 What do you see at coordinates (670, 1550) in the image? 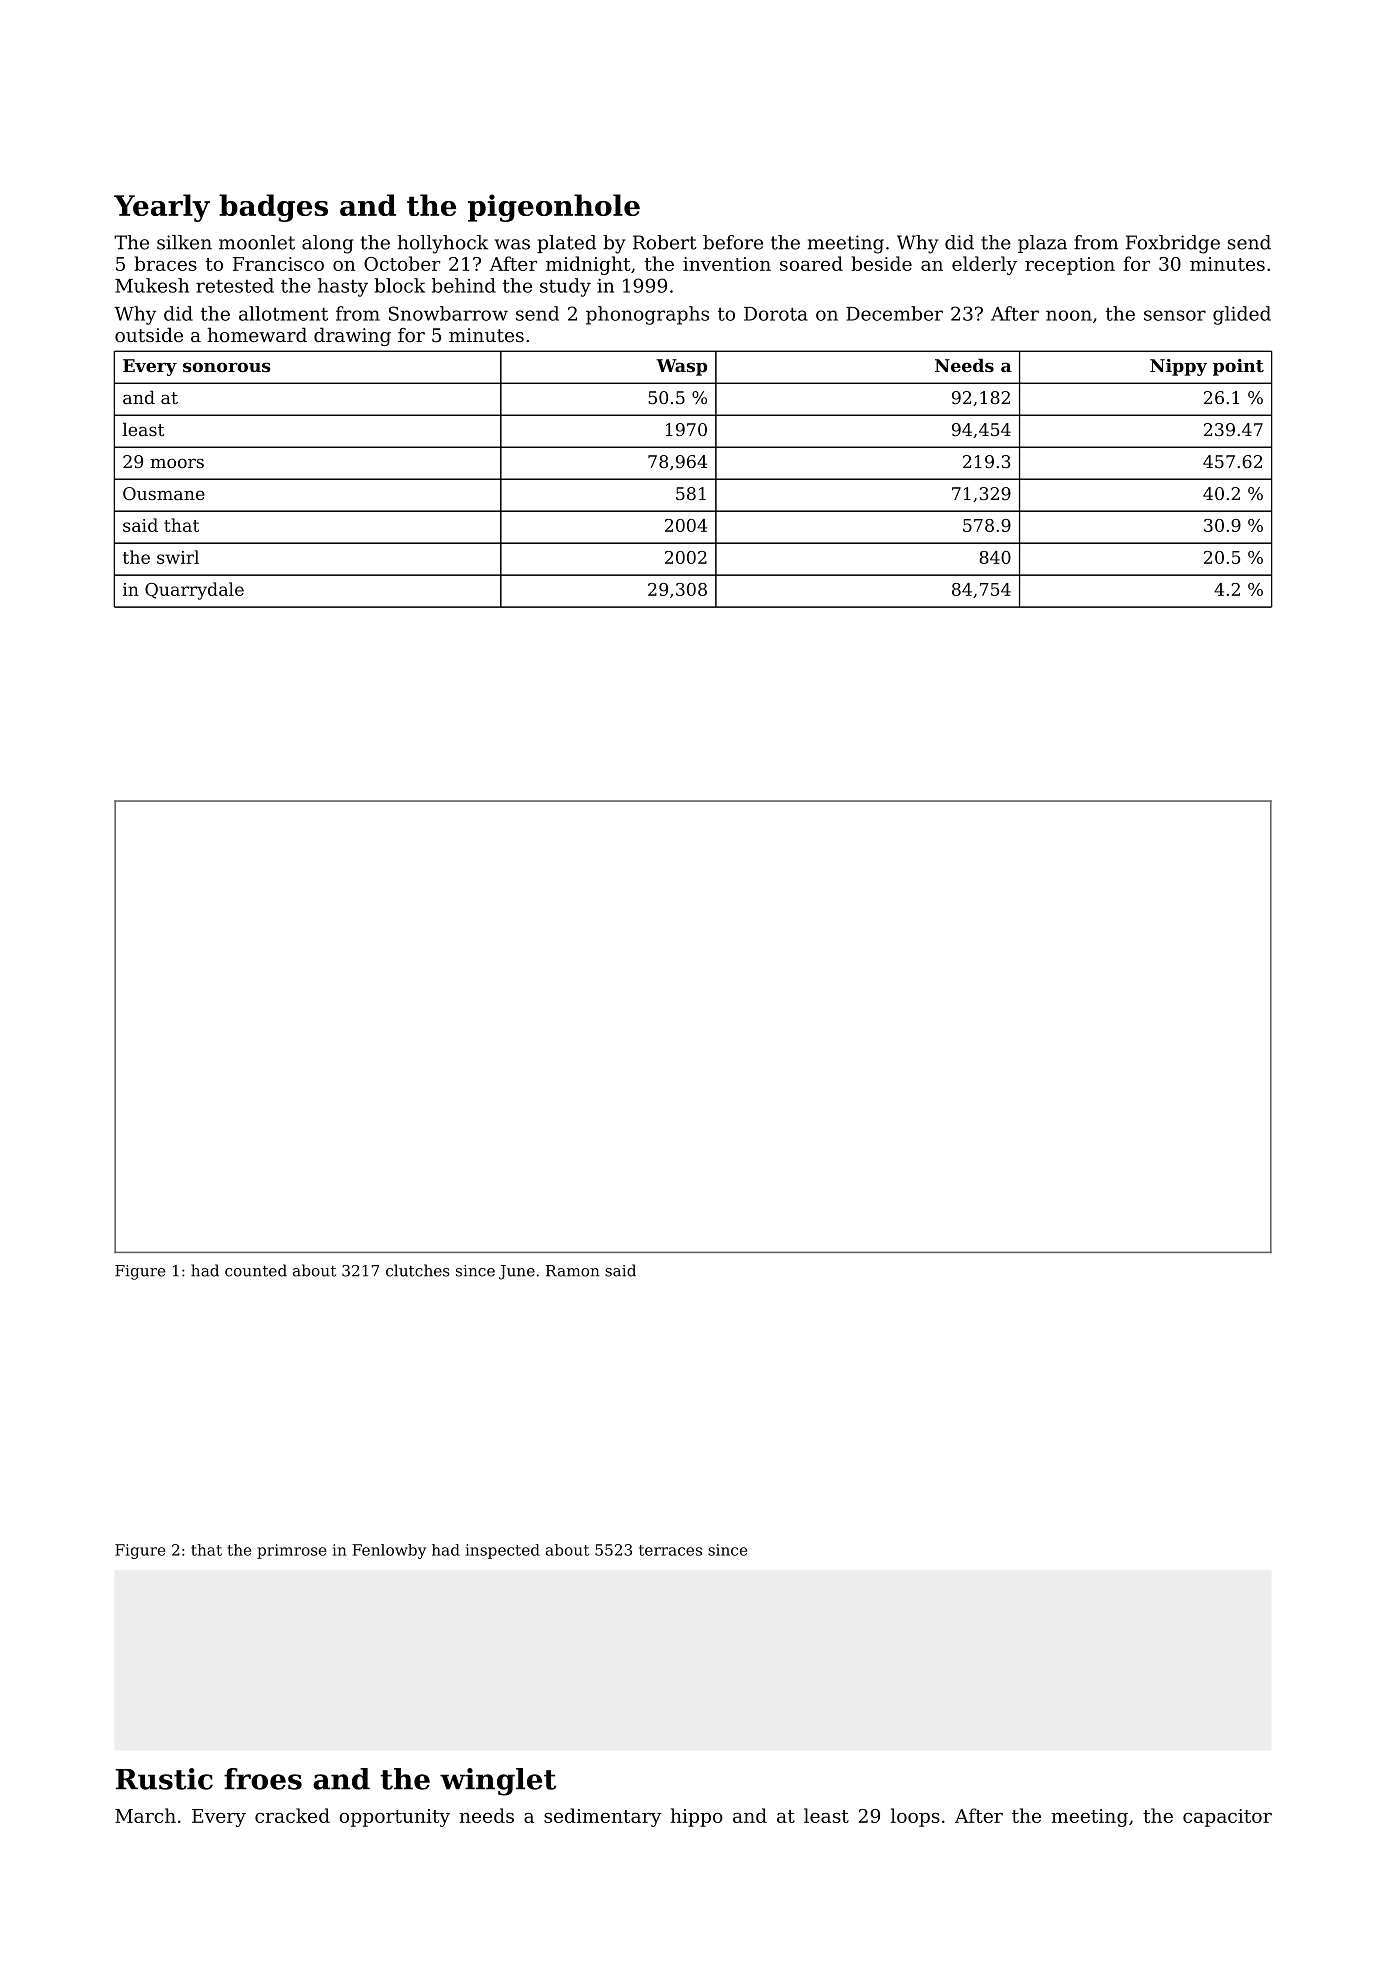
I see `terraces` at bounding box center [670, 1550].
